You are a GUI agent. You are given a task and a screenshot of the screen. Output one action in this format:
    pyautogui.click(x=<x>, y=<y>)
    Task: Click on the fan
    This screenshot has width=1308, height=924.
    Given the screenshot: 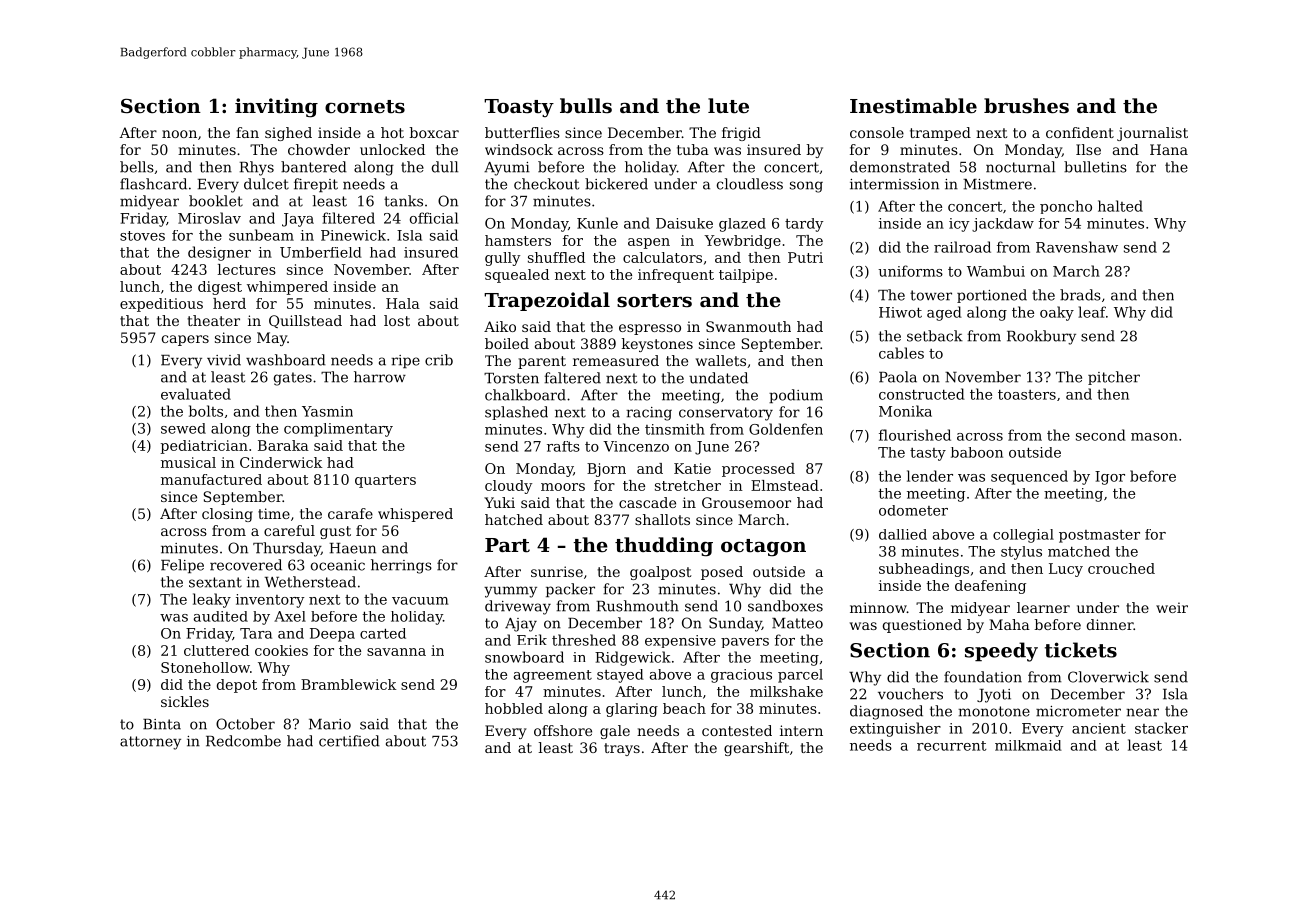 What is the action you would take?
    pyautogui.click(x=247, y=132)
